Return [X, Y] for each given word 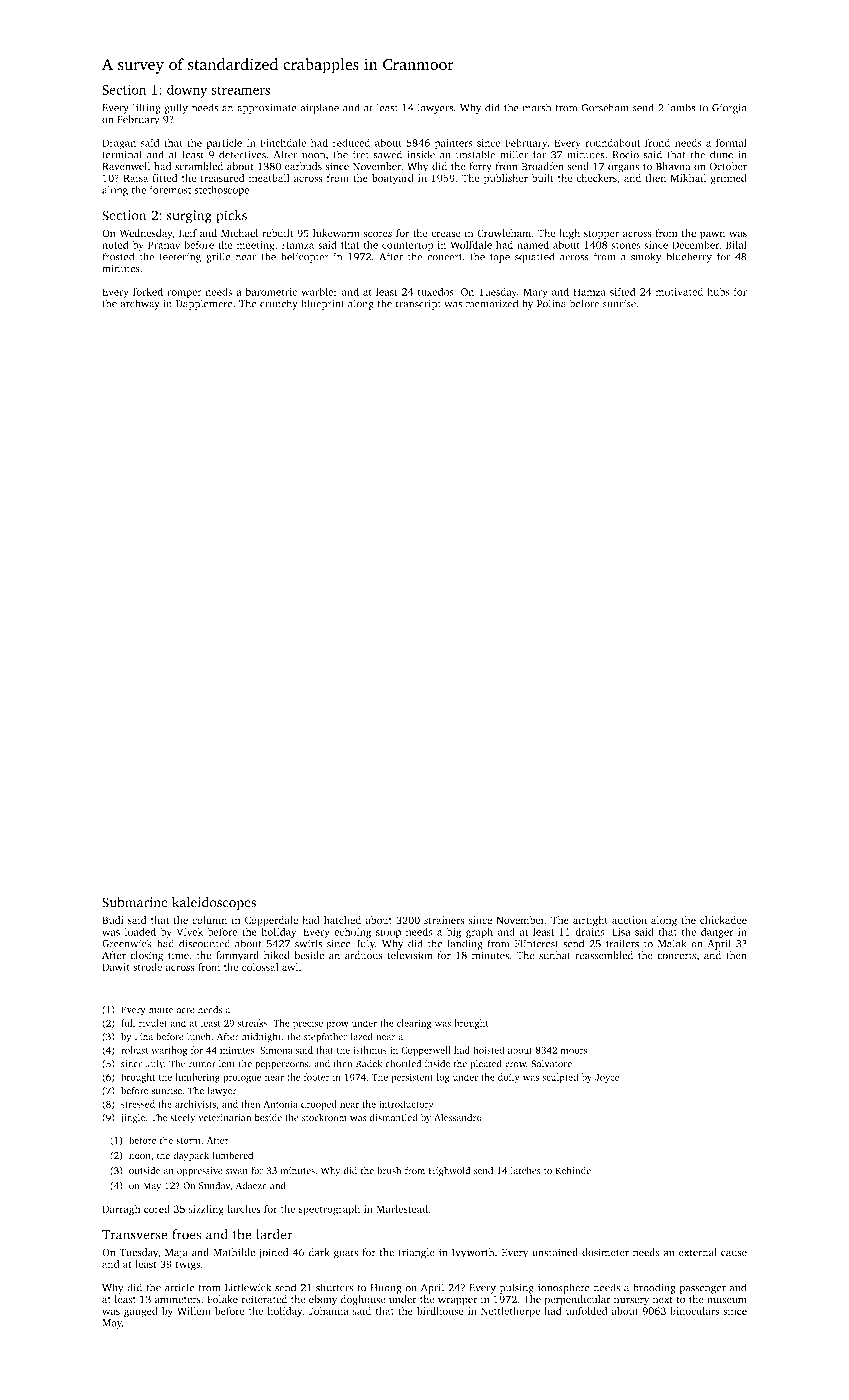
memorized [492, 303]
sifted [623, 291]
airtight [590, 921]
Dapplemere [204, 304]
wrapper [458, 1301]
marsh [536, 107]
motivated [679, 292]
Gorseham [605, 107]
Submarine [135, 902]
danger [717, 933]
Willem [194, 1311]
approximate [266, 109]
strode [147, 967]
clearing [414, 1024]
